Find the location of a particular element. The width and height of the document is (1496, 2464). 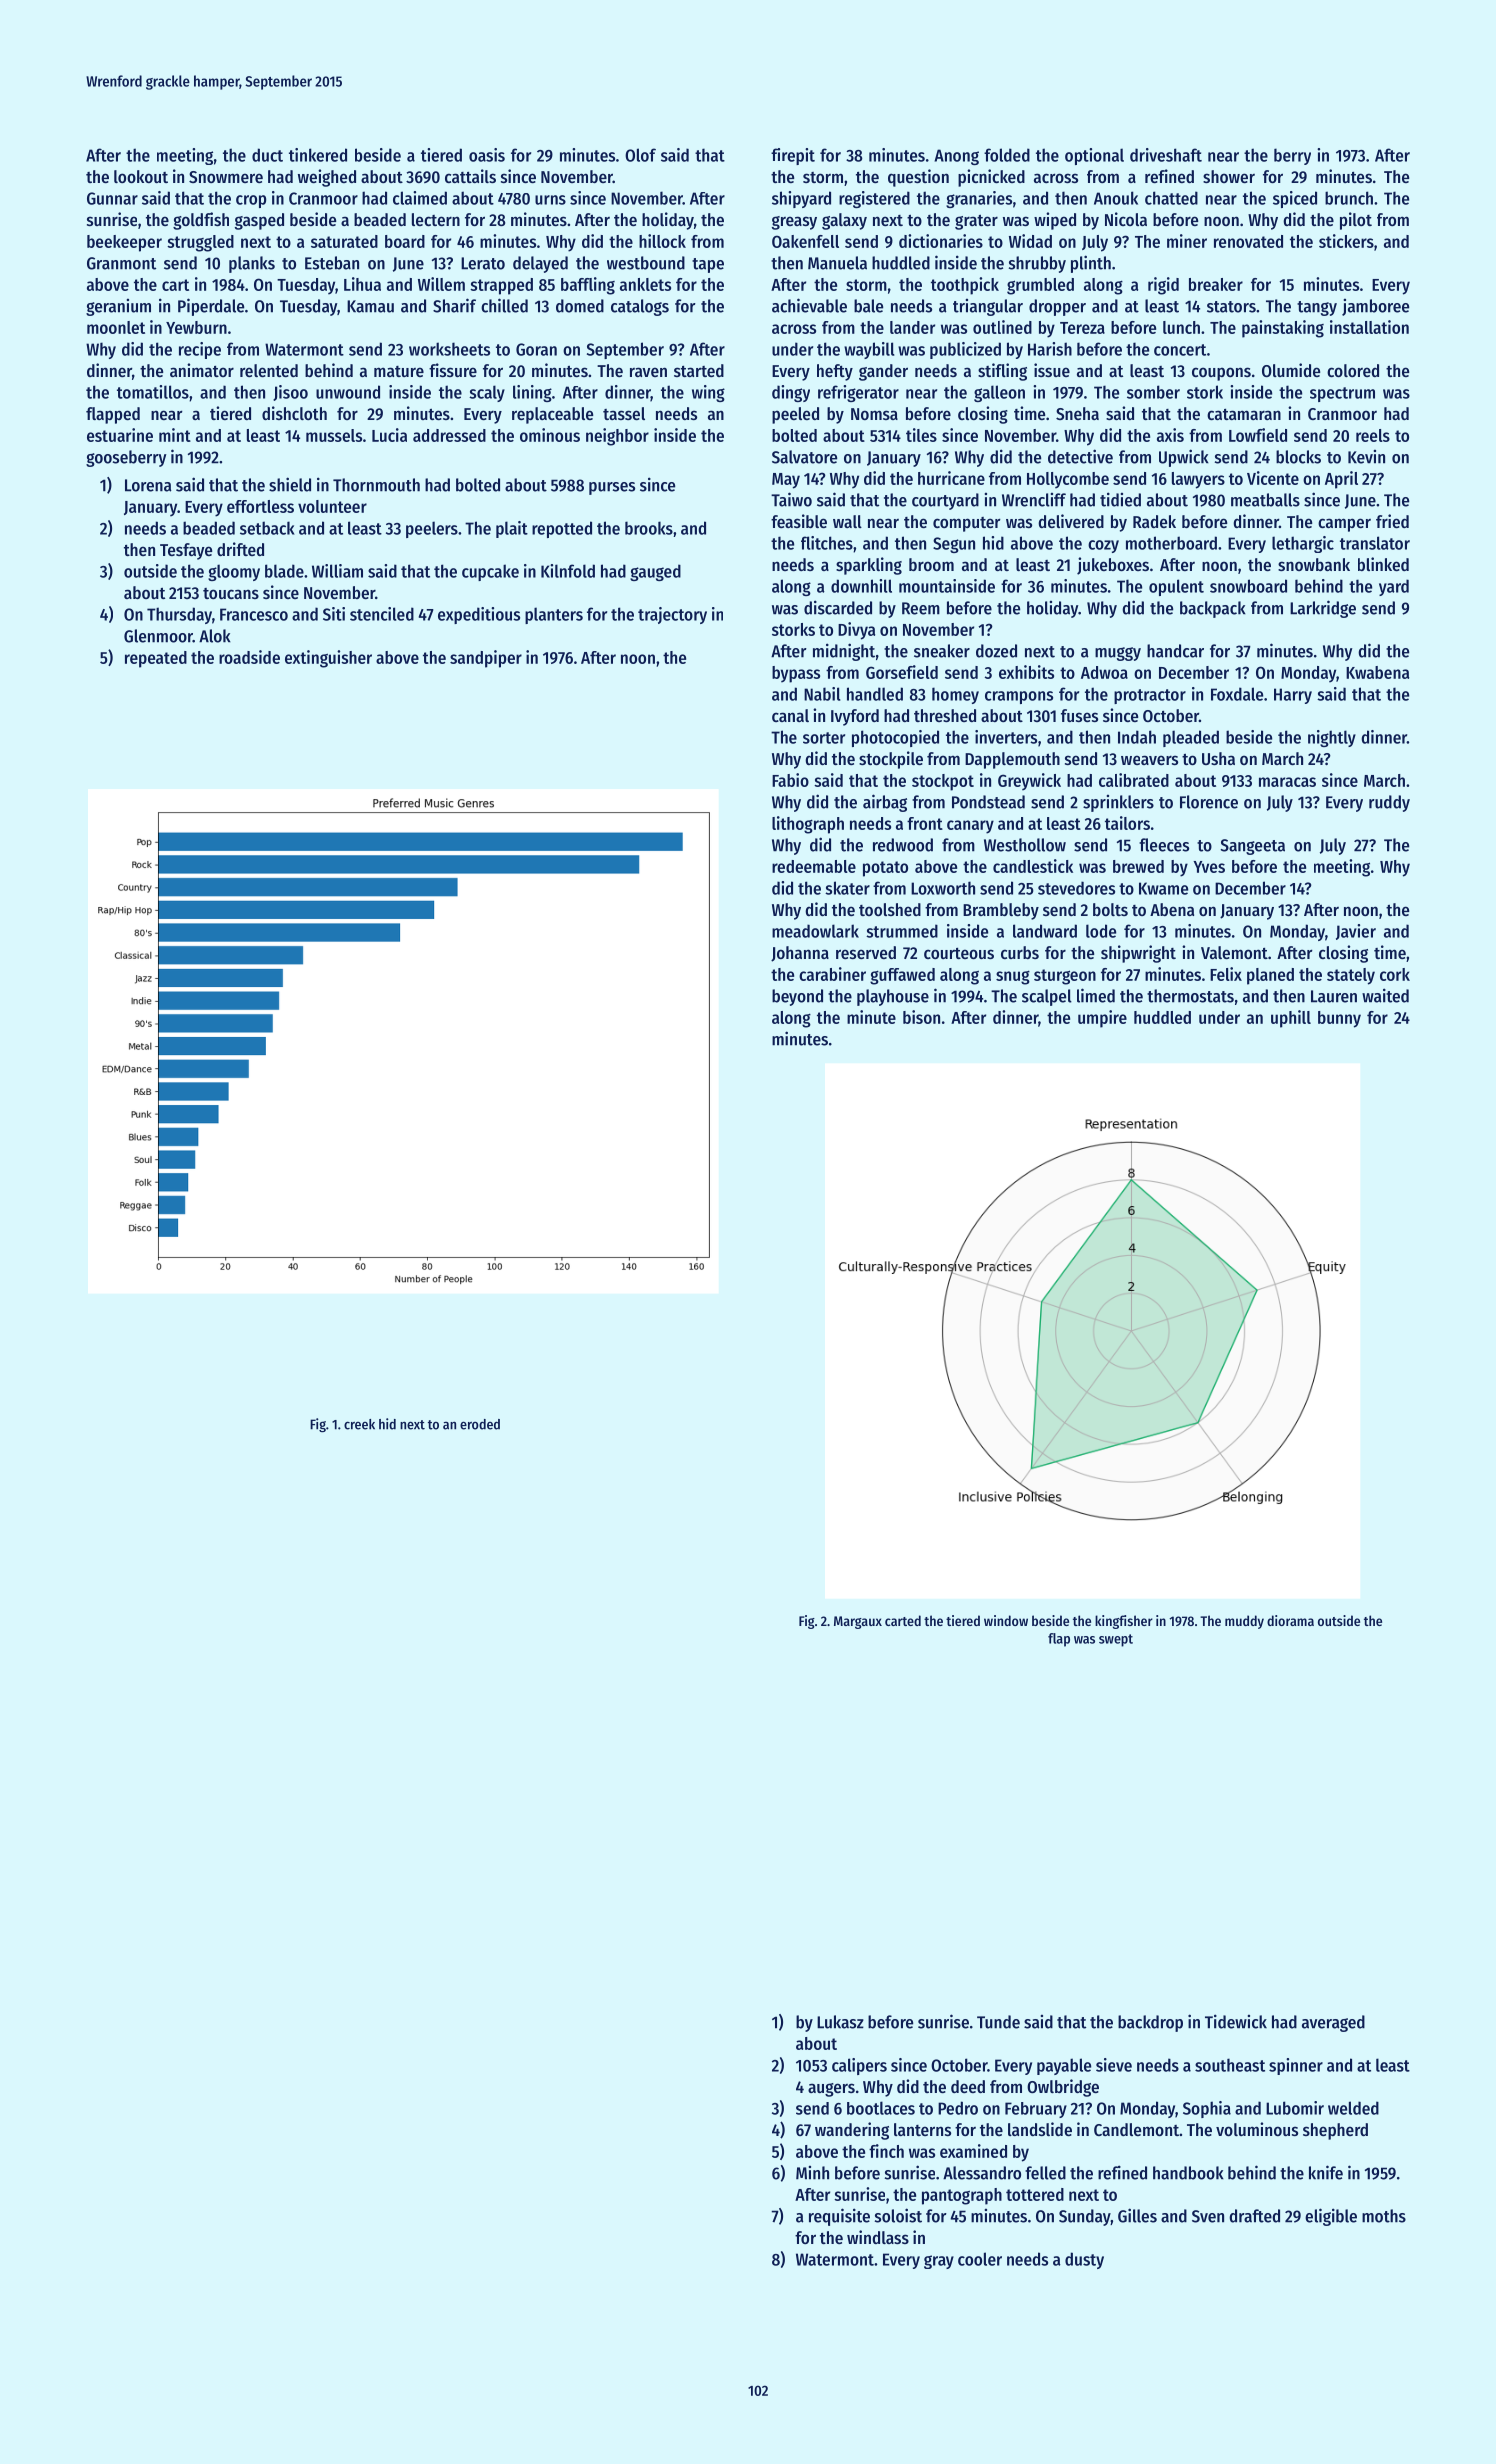

firepit is located at coordinates (793, 156).
